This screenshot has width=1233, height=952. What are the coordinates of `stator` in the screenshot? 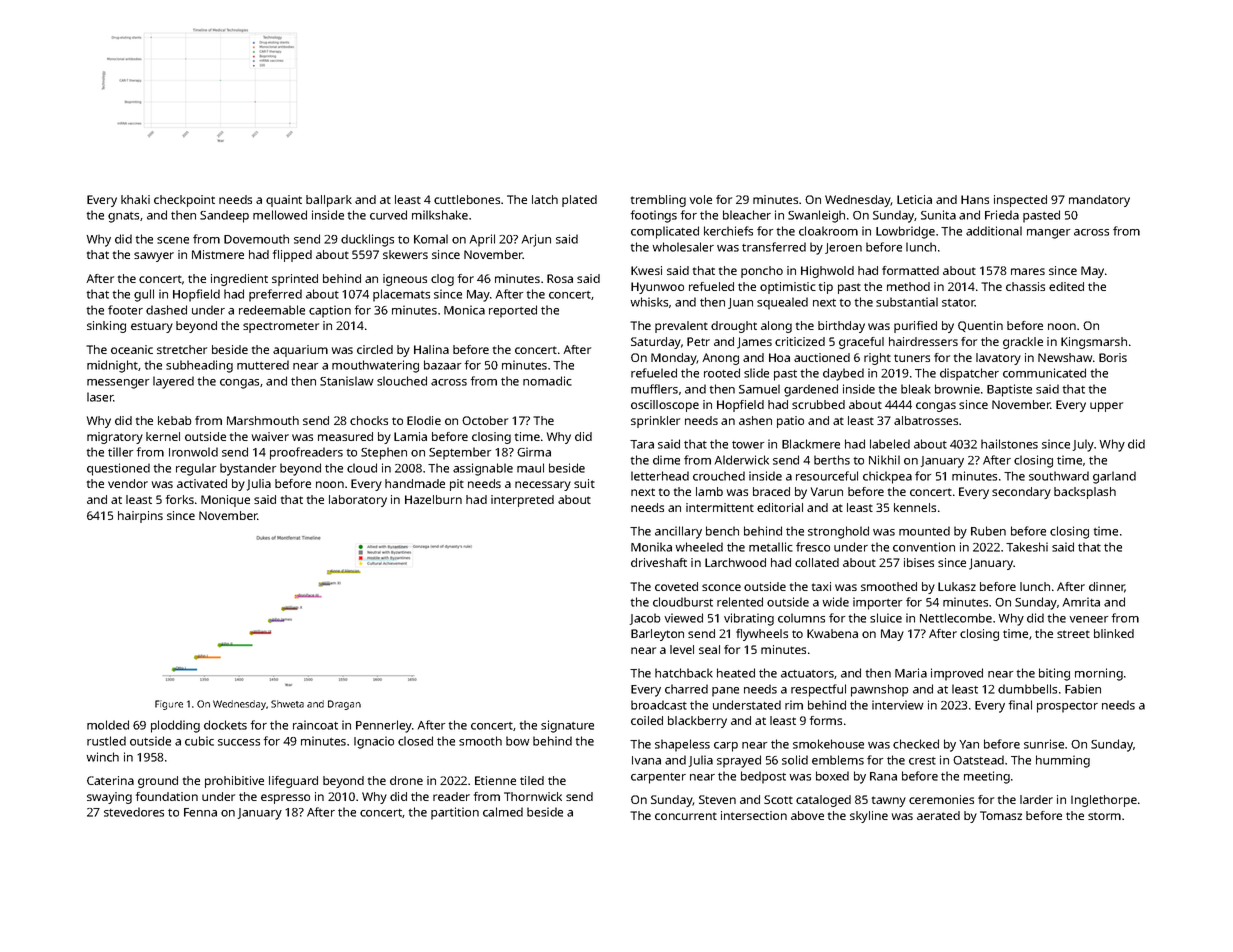 It's located at (958, 303).
